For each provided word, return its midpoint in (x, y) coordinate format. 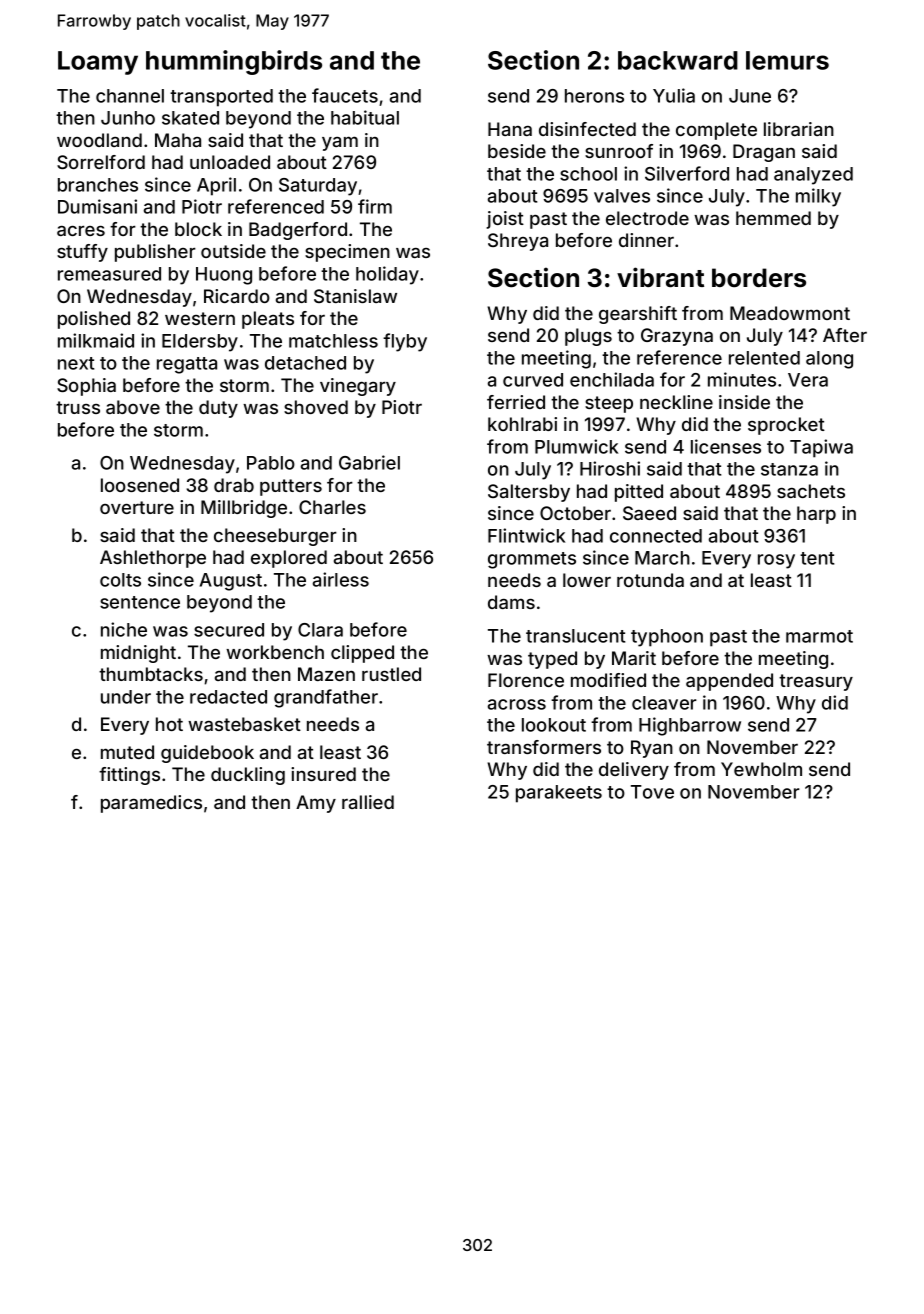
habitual (365, 117)
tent (817, 558)
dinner (646, 240)
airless (341, 579)
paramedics (151, 804)
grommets (532, 560)
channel (130, 96)
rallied (368, 802)
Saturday (318, 187)
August (231, 582)
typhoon (667, 638)
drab (234, 485)
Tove (652, 792)
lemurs (787, 60)
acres (81, 230)
